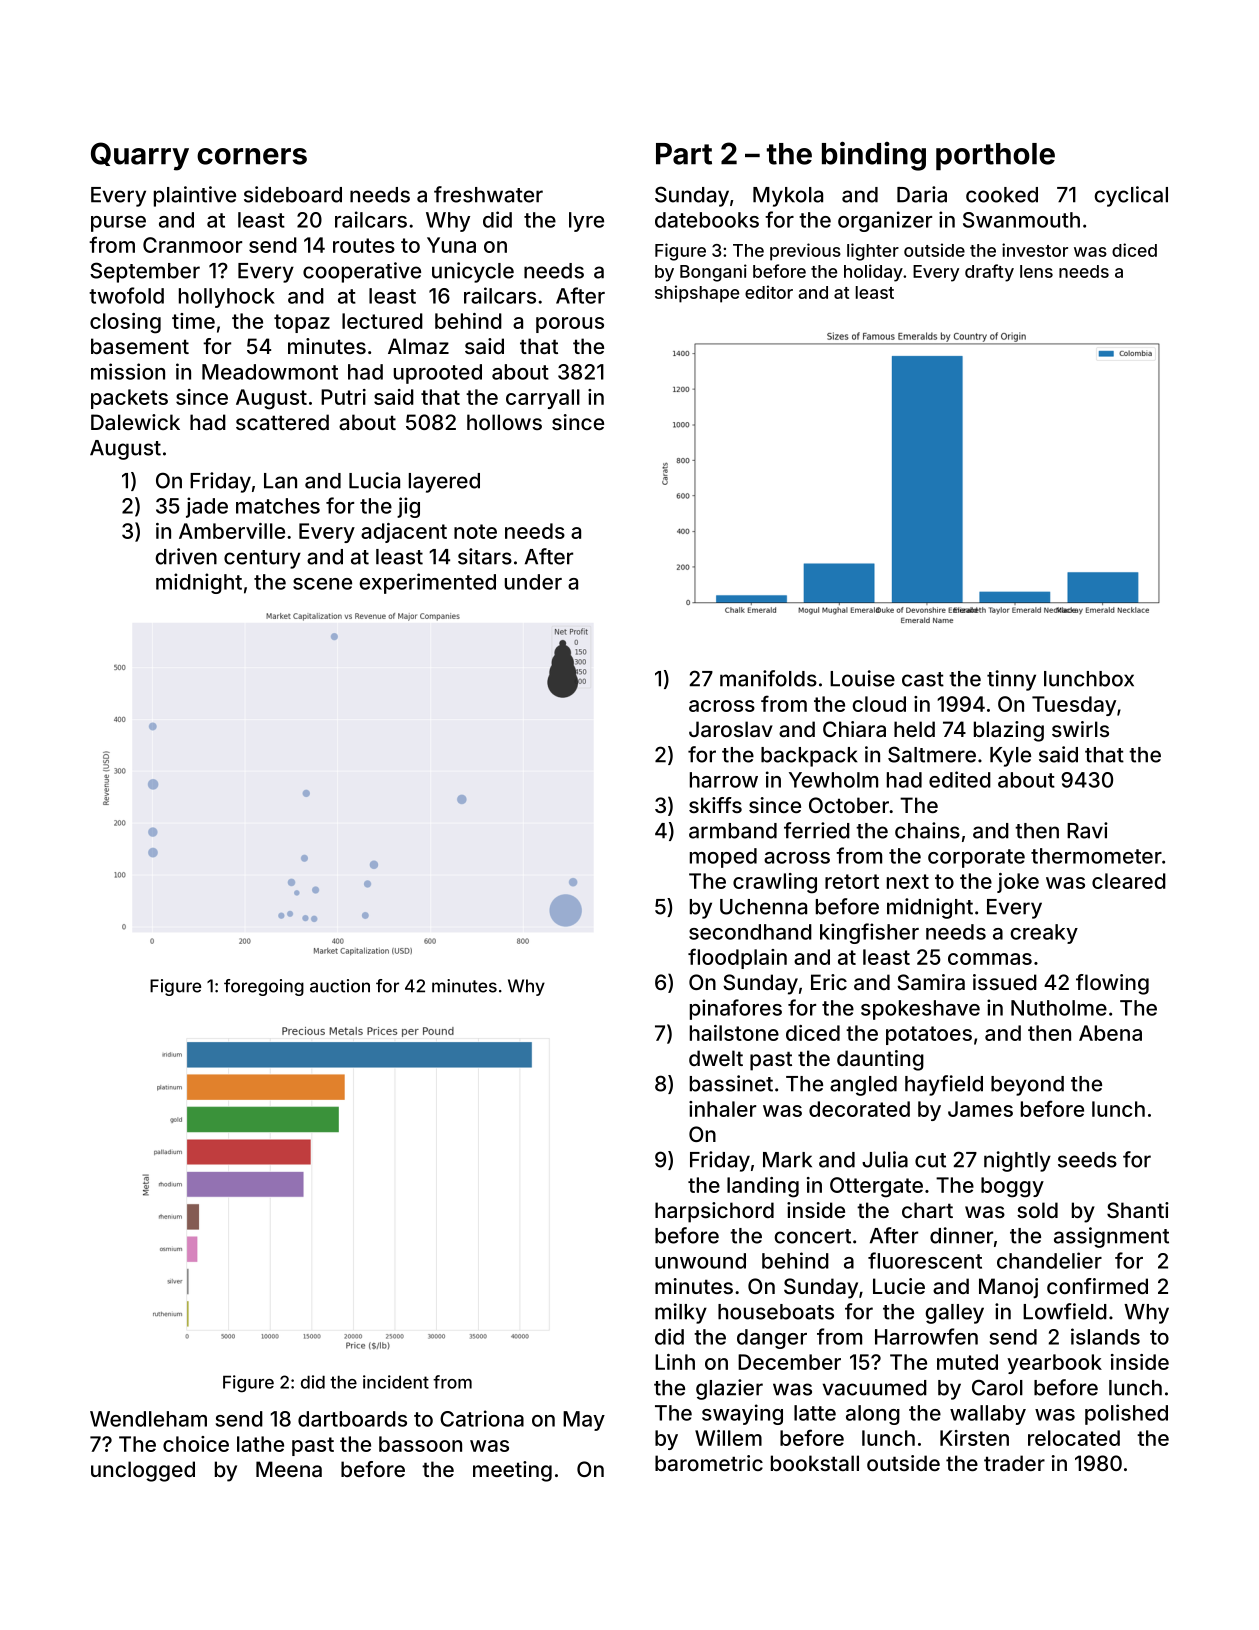  Describe the element at coordinates (995, 156) in the image. I see `porthole` at that location.
